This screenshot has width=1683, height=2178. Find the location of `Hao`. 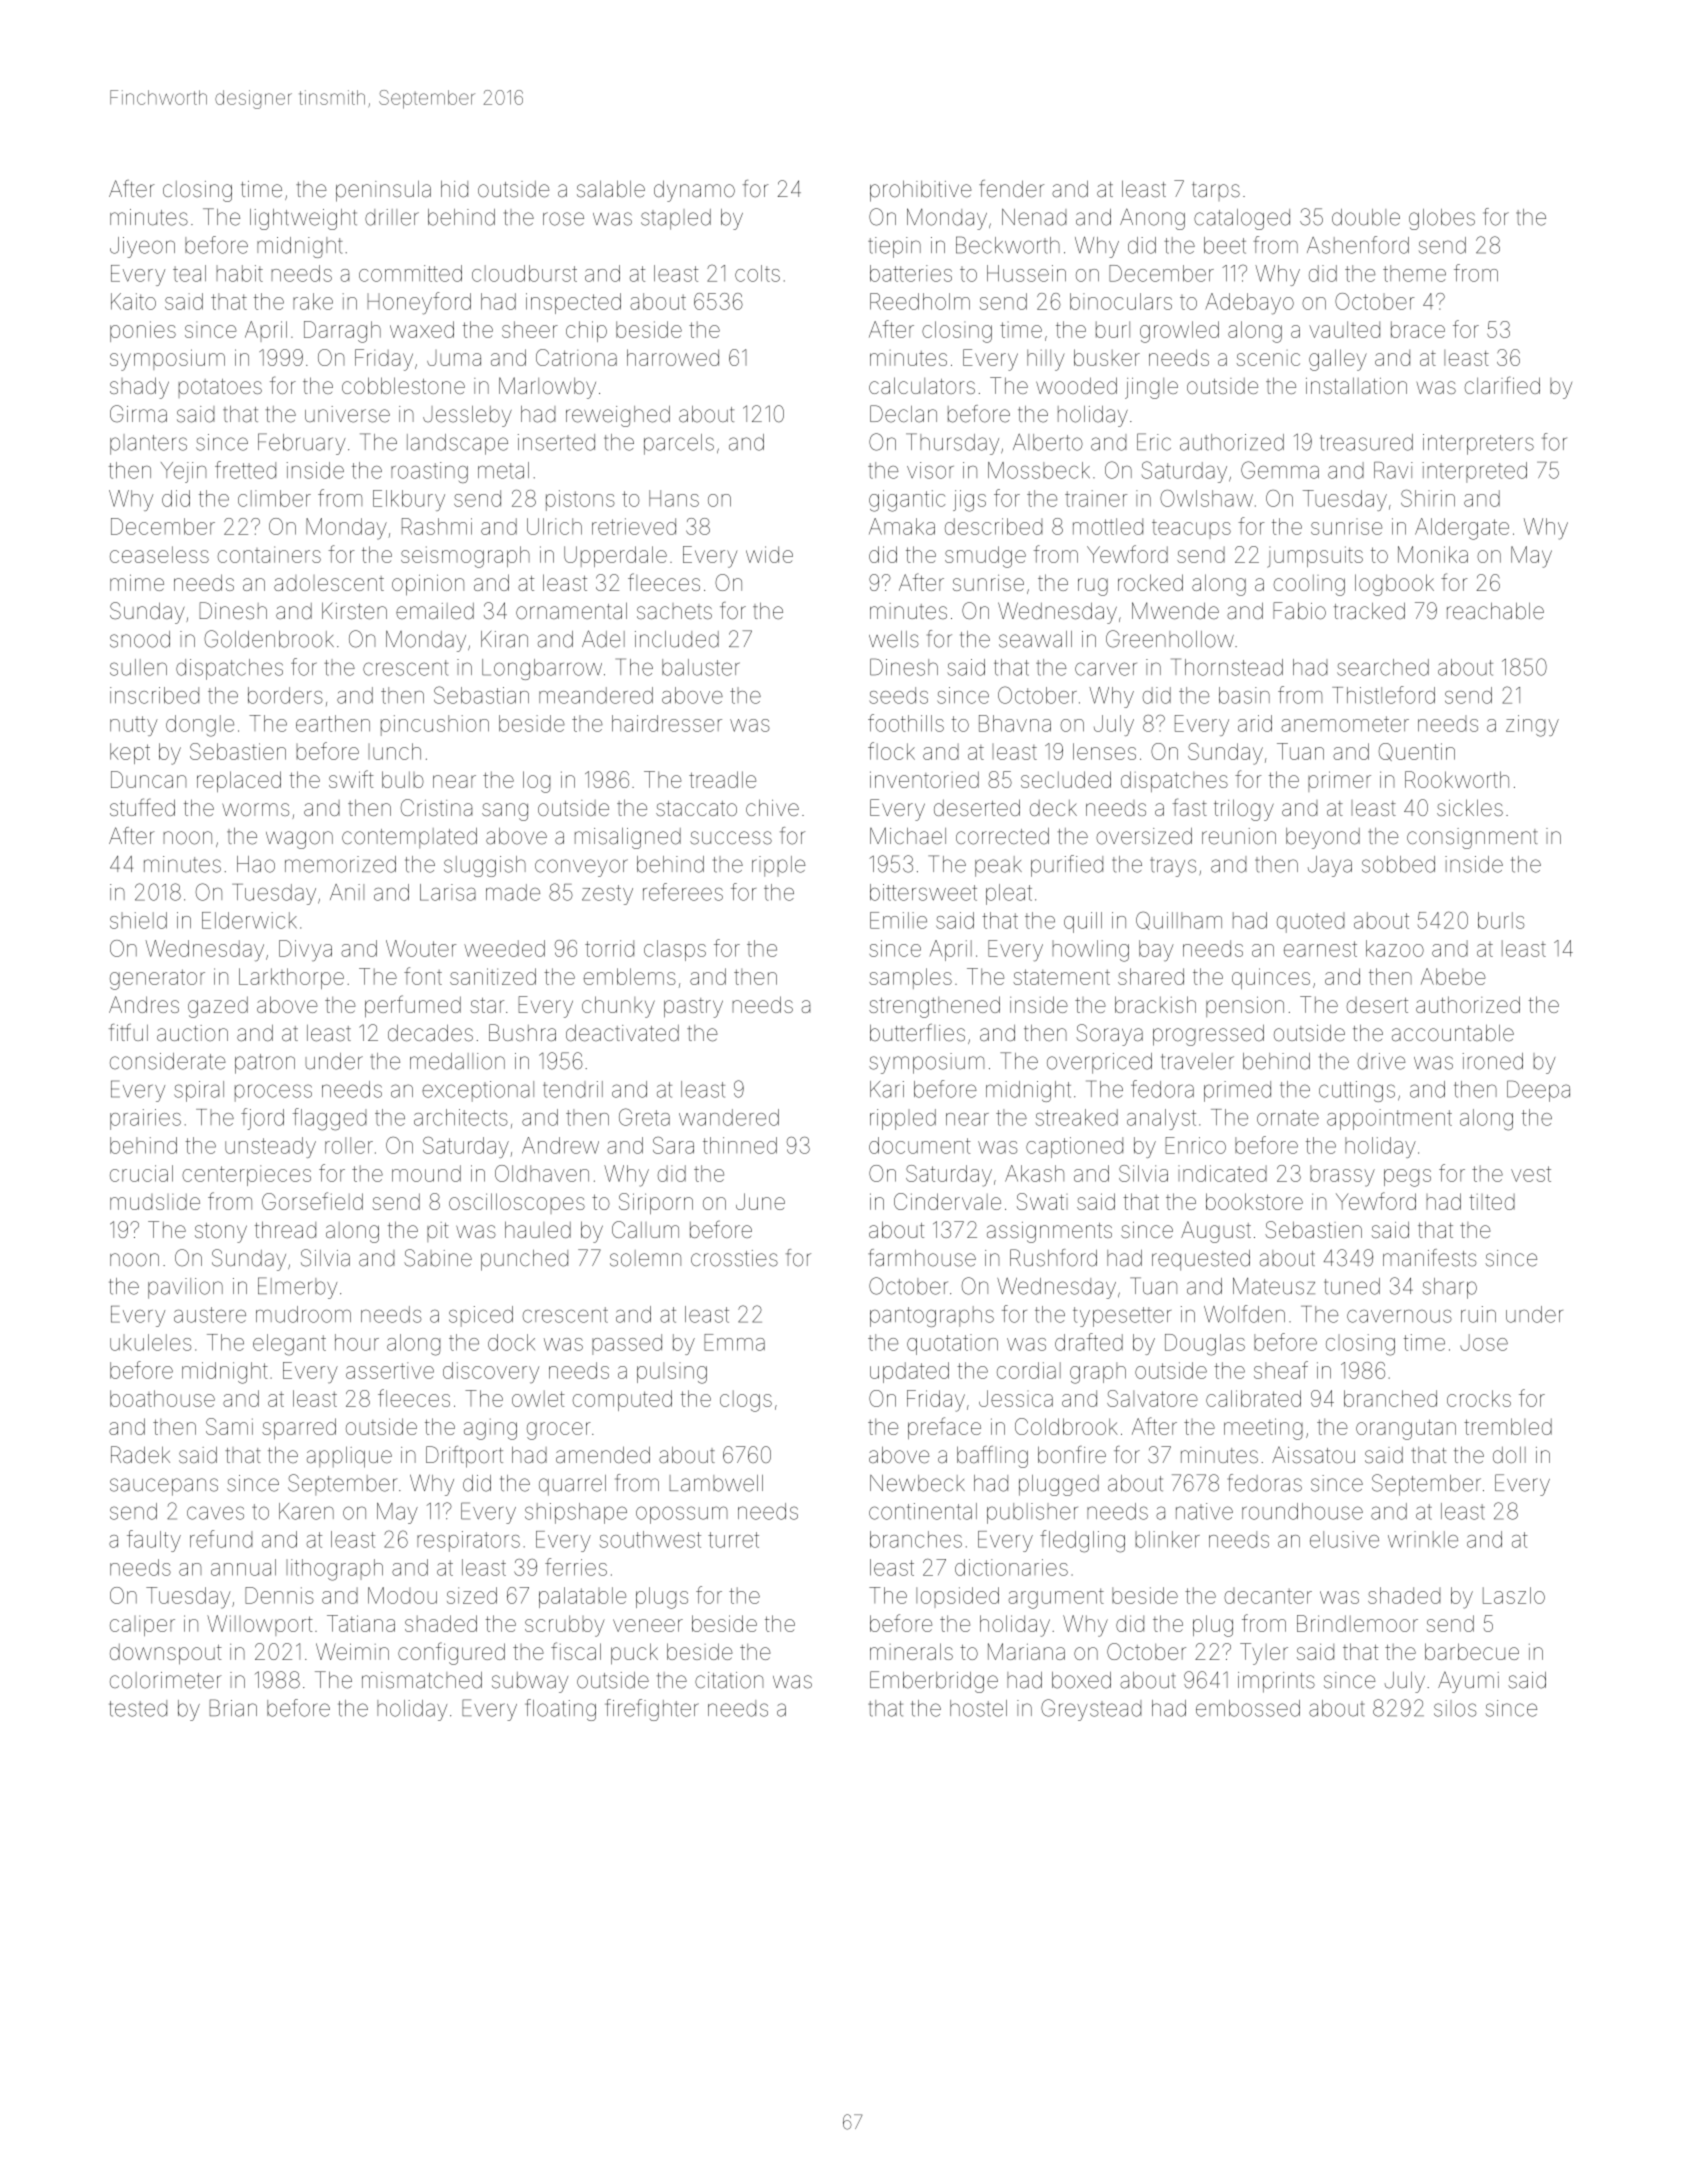

Hao is located at coordinates (256, 864).
